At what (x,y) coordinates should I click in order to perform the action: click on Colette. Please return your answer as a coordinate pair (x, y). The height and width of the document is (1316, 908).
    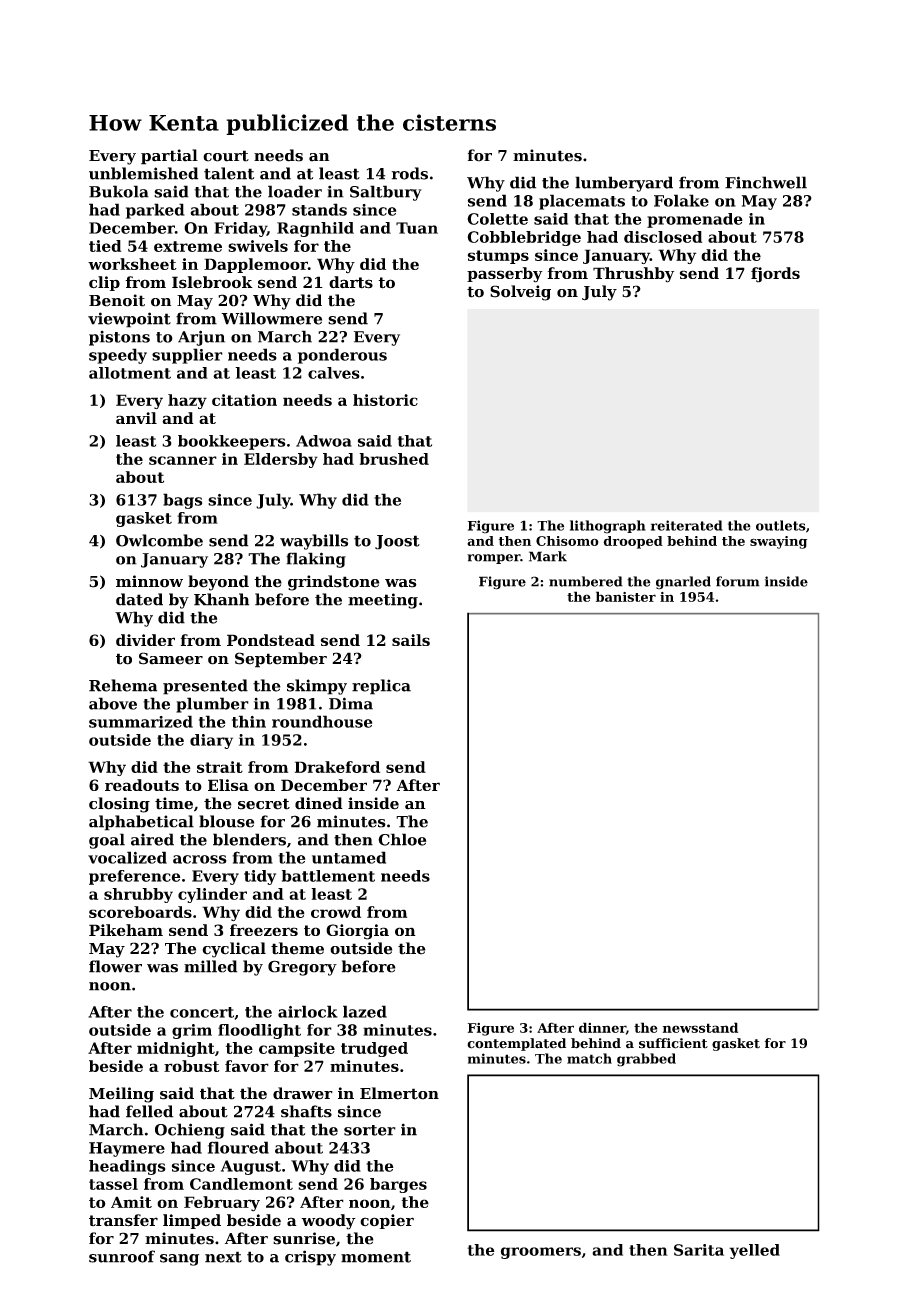
    Looking at the image, I should click on (497, 219).
